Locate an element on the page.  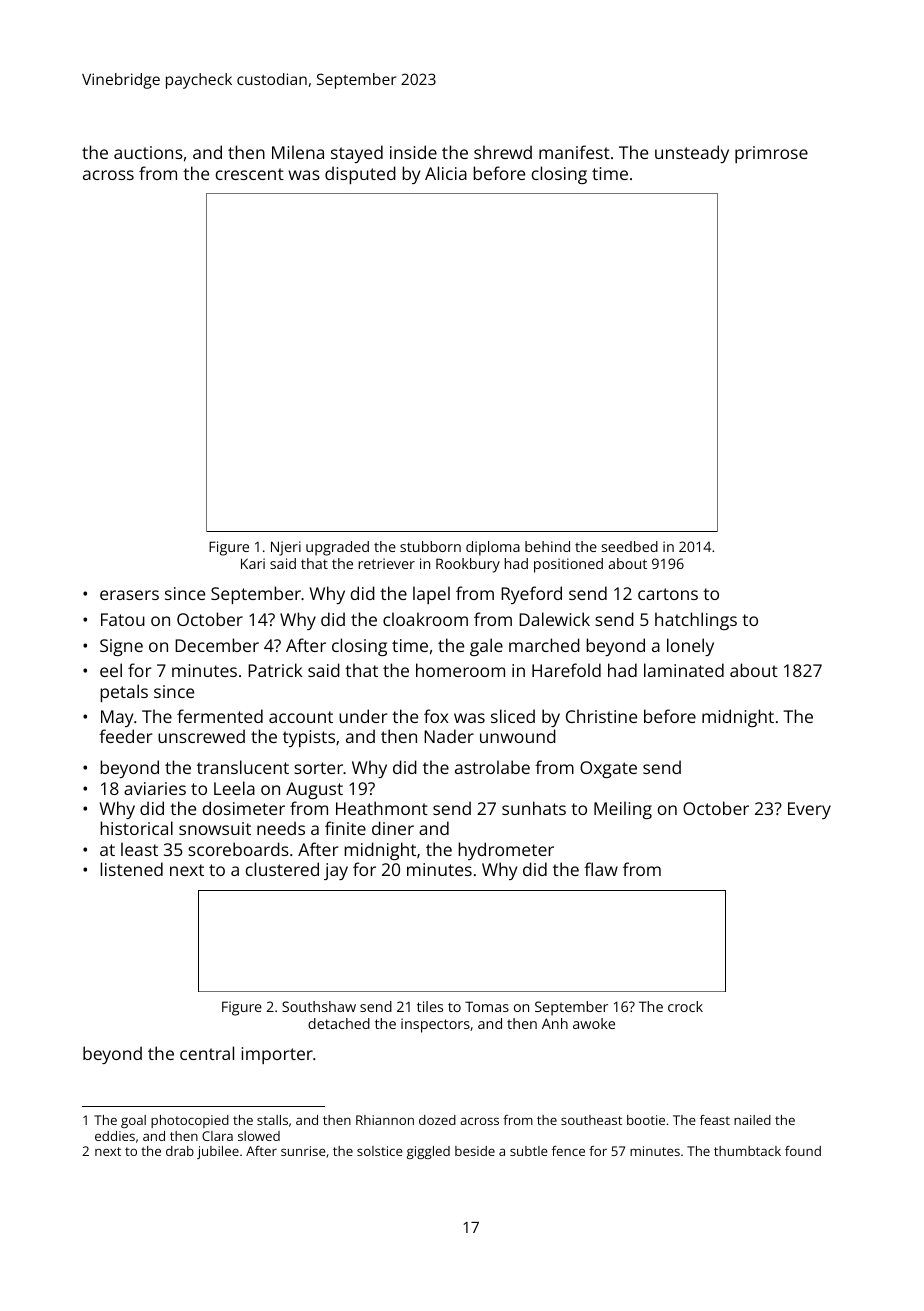
primrose is located at coordinates (771, 154).
